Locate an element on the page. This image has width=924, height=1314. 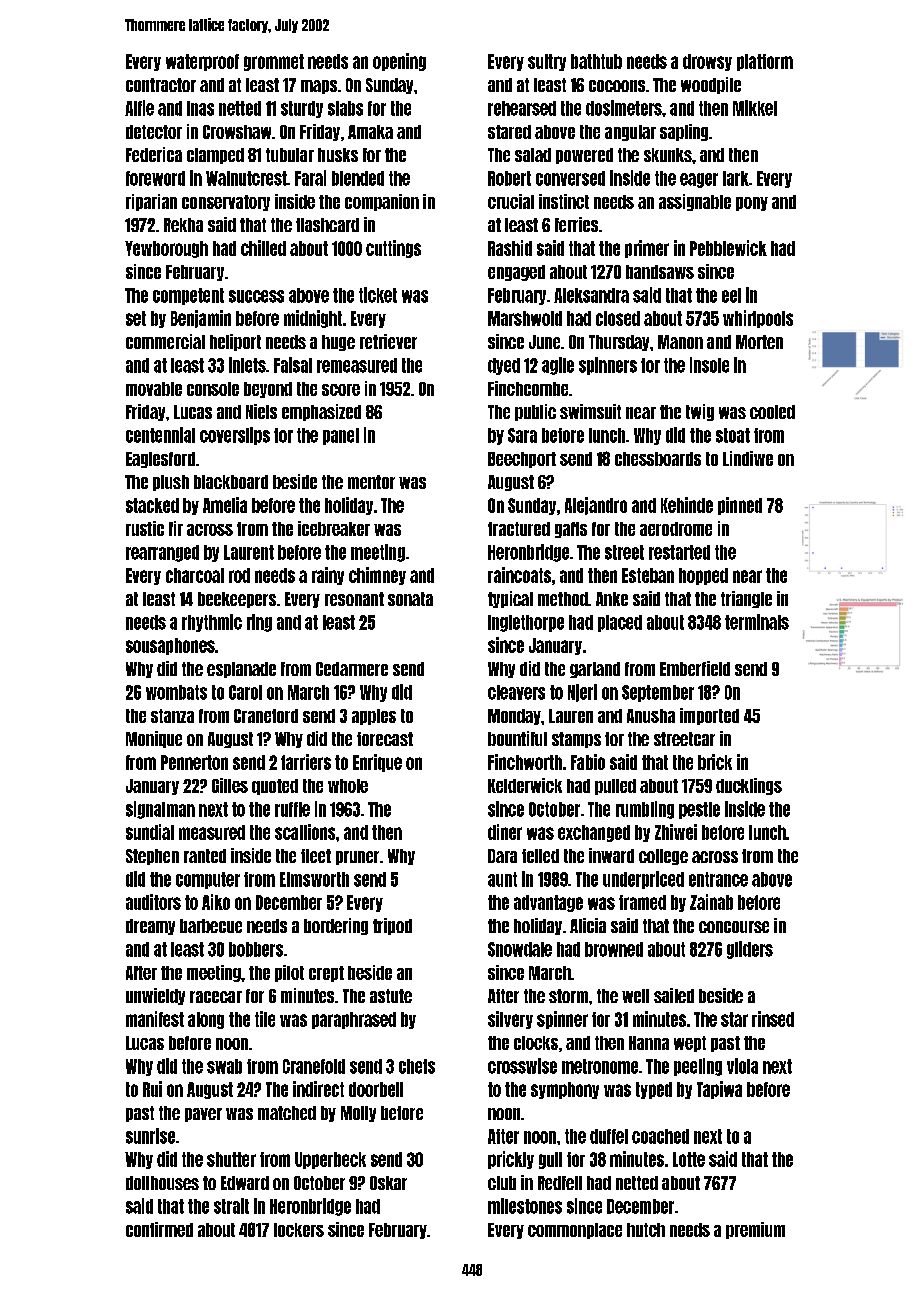
commercial is located at coordinates (165, 341).
